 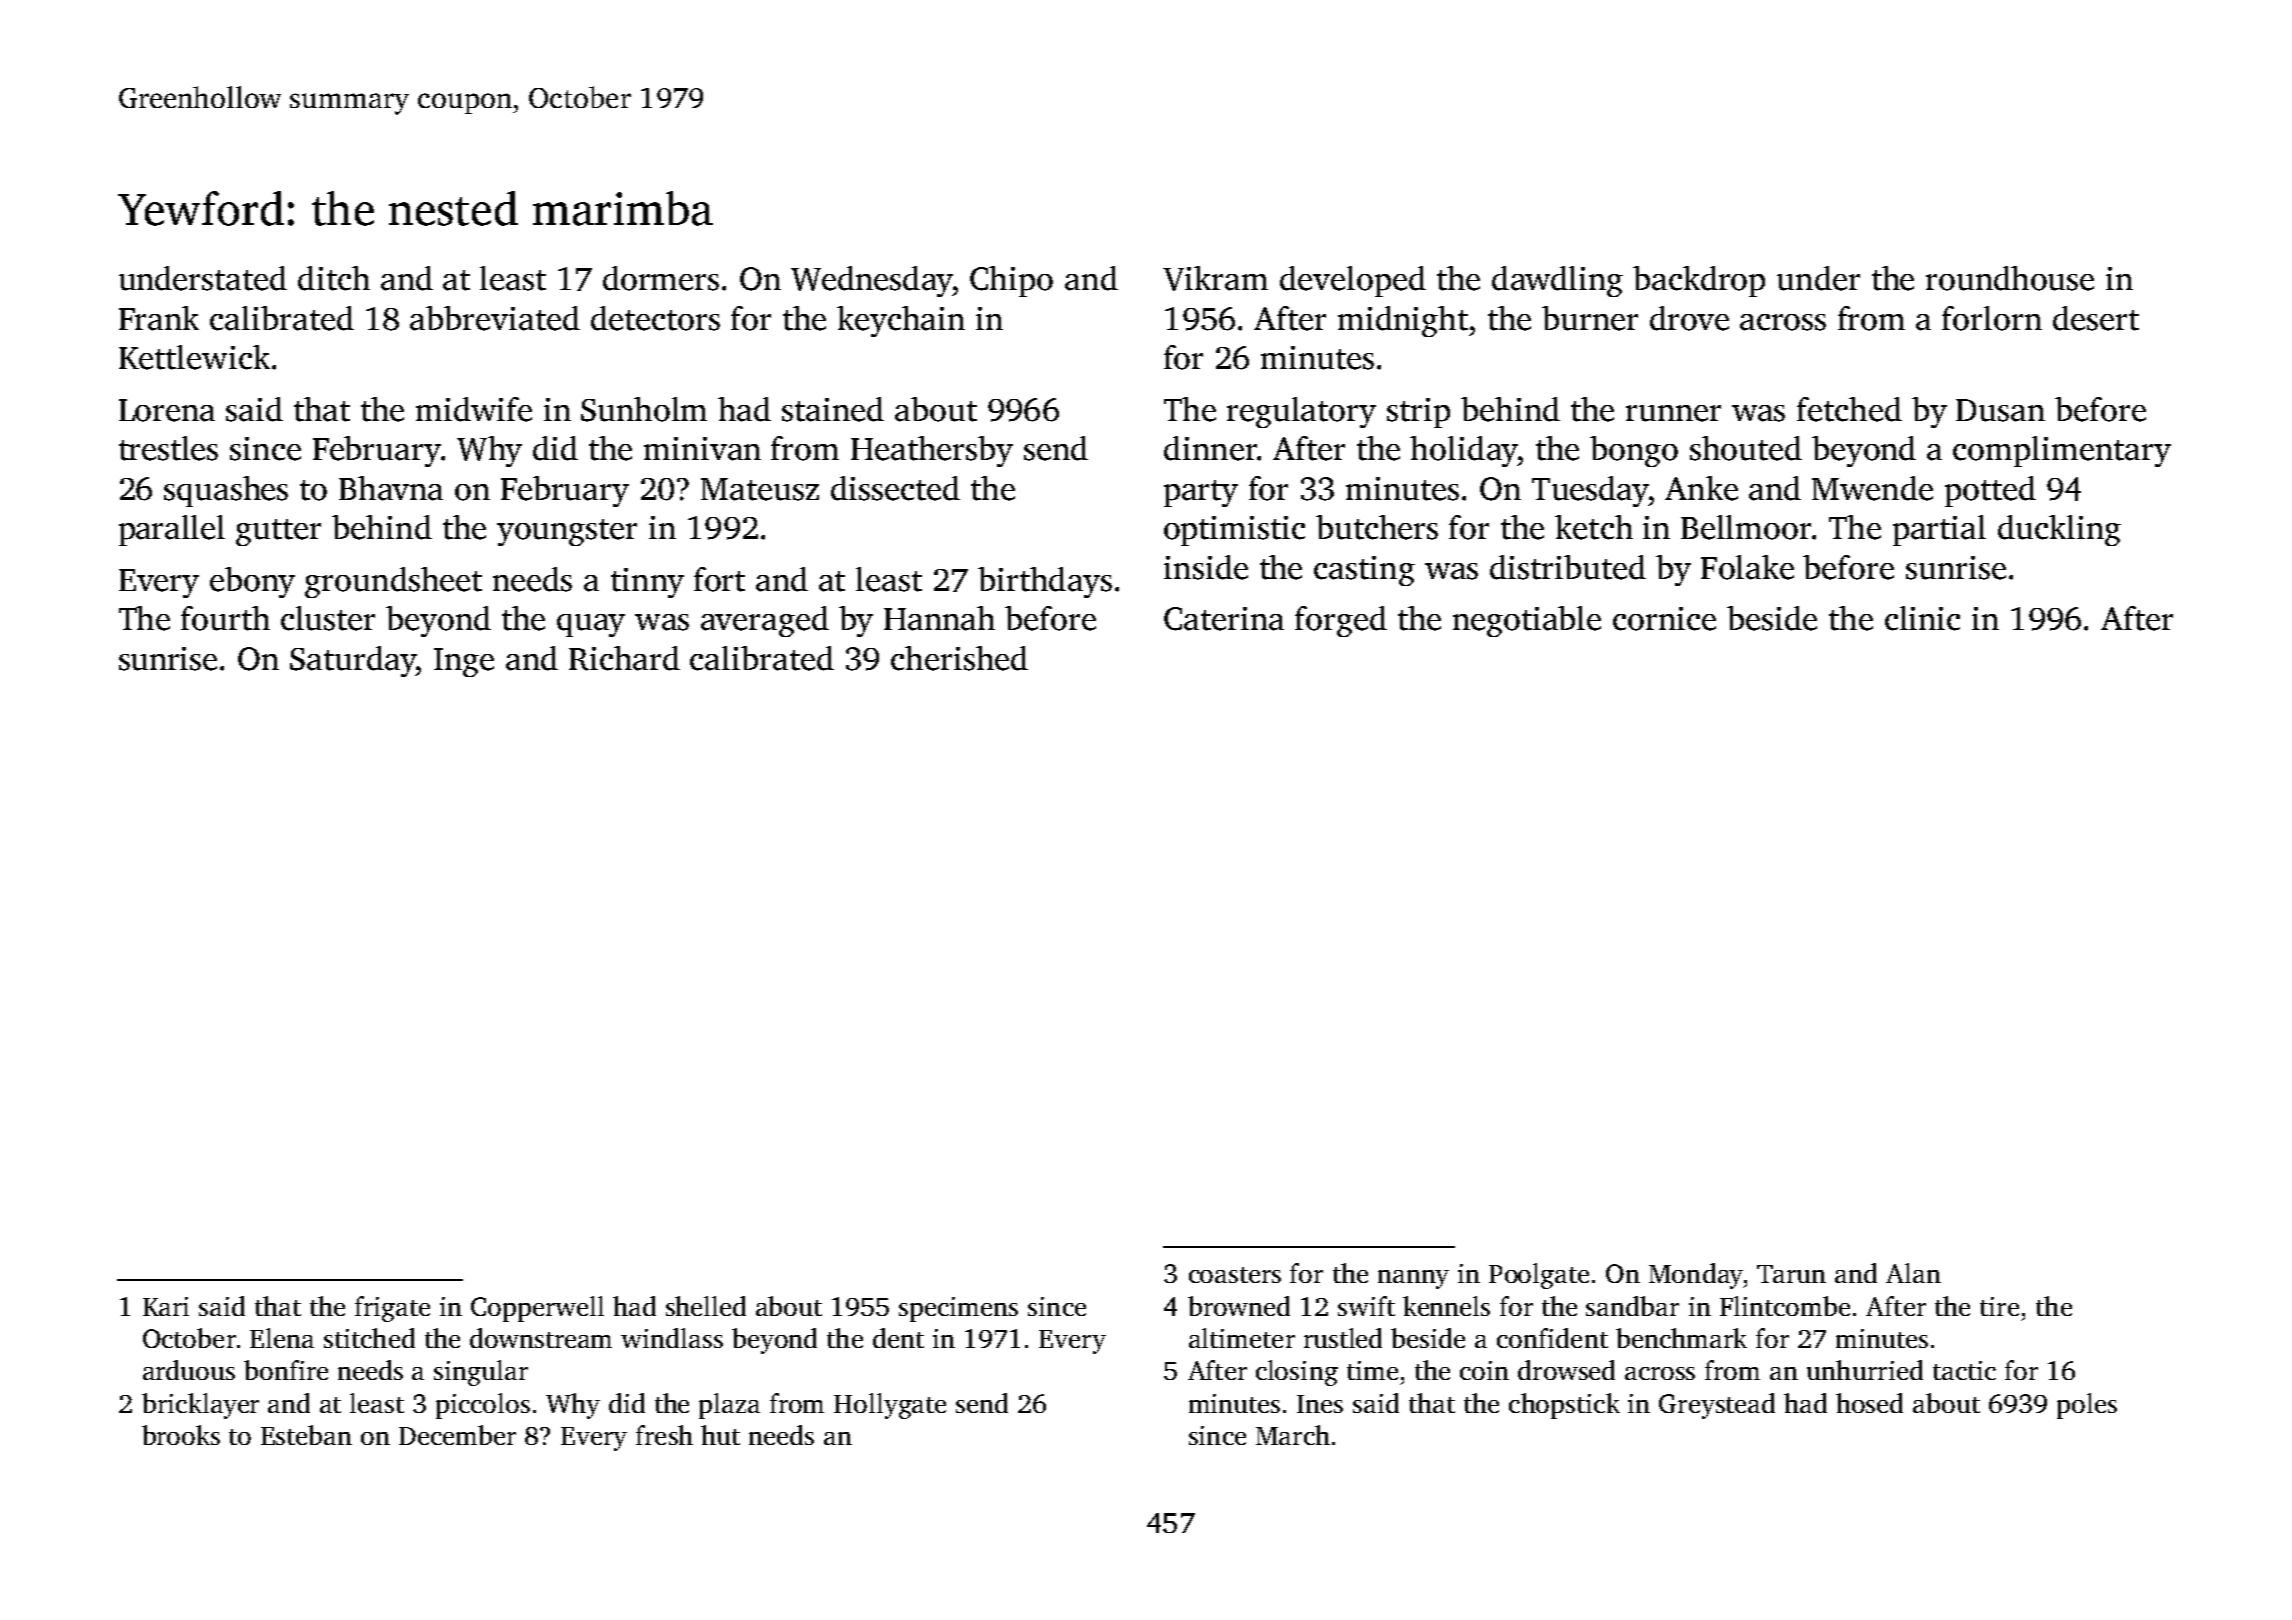 What do you see at coordinates (1539, 1276) in the screenshot?
I see `Poolgate` at bounding box center [1539, 1276].
